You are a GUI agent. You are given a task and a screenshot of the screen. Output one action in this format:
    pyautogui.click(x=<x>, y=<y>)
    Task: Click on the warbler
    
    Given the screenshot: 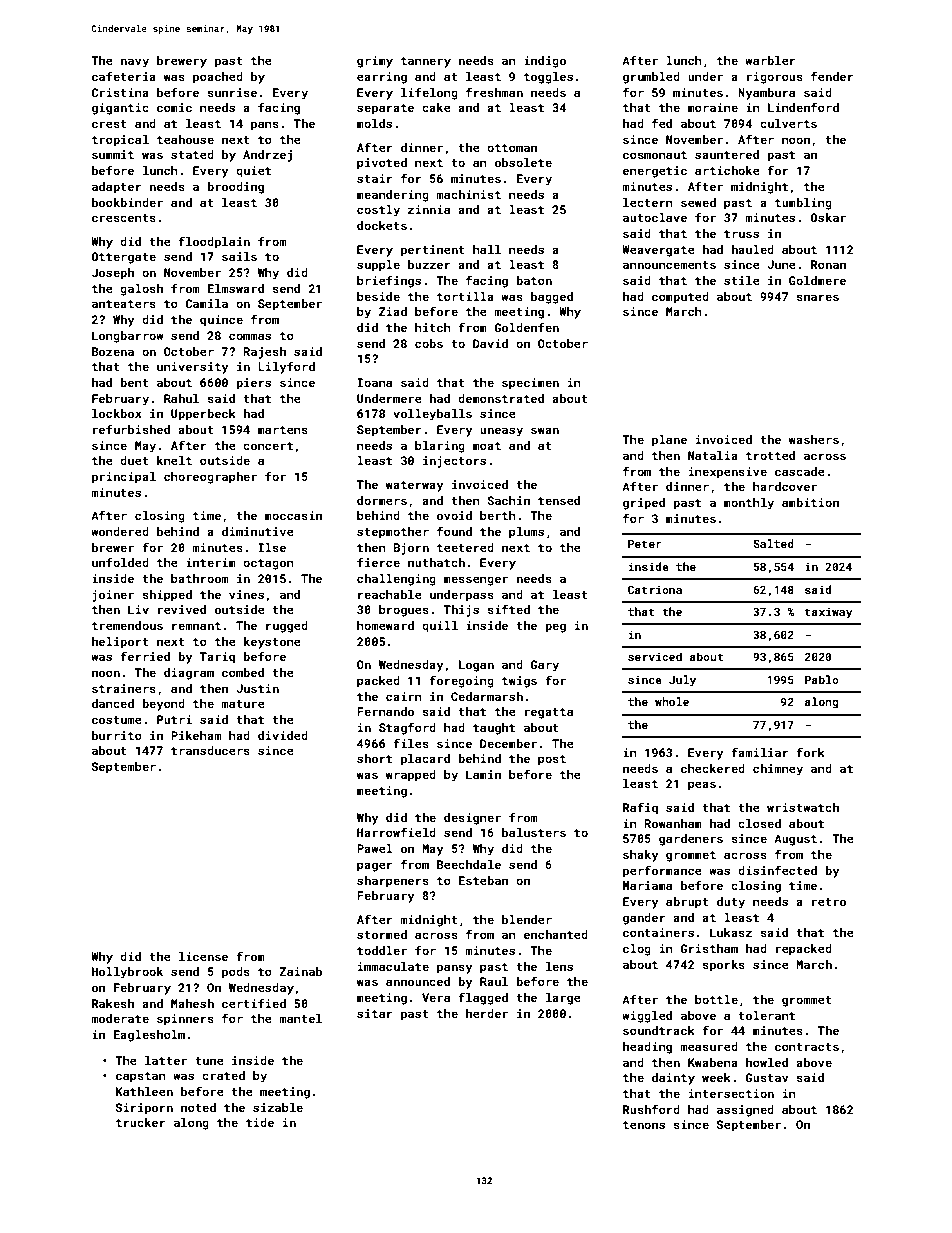 What is the action you would take?
    pyautogui.click(x=770, y=60)
